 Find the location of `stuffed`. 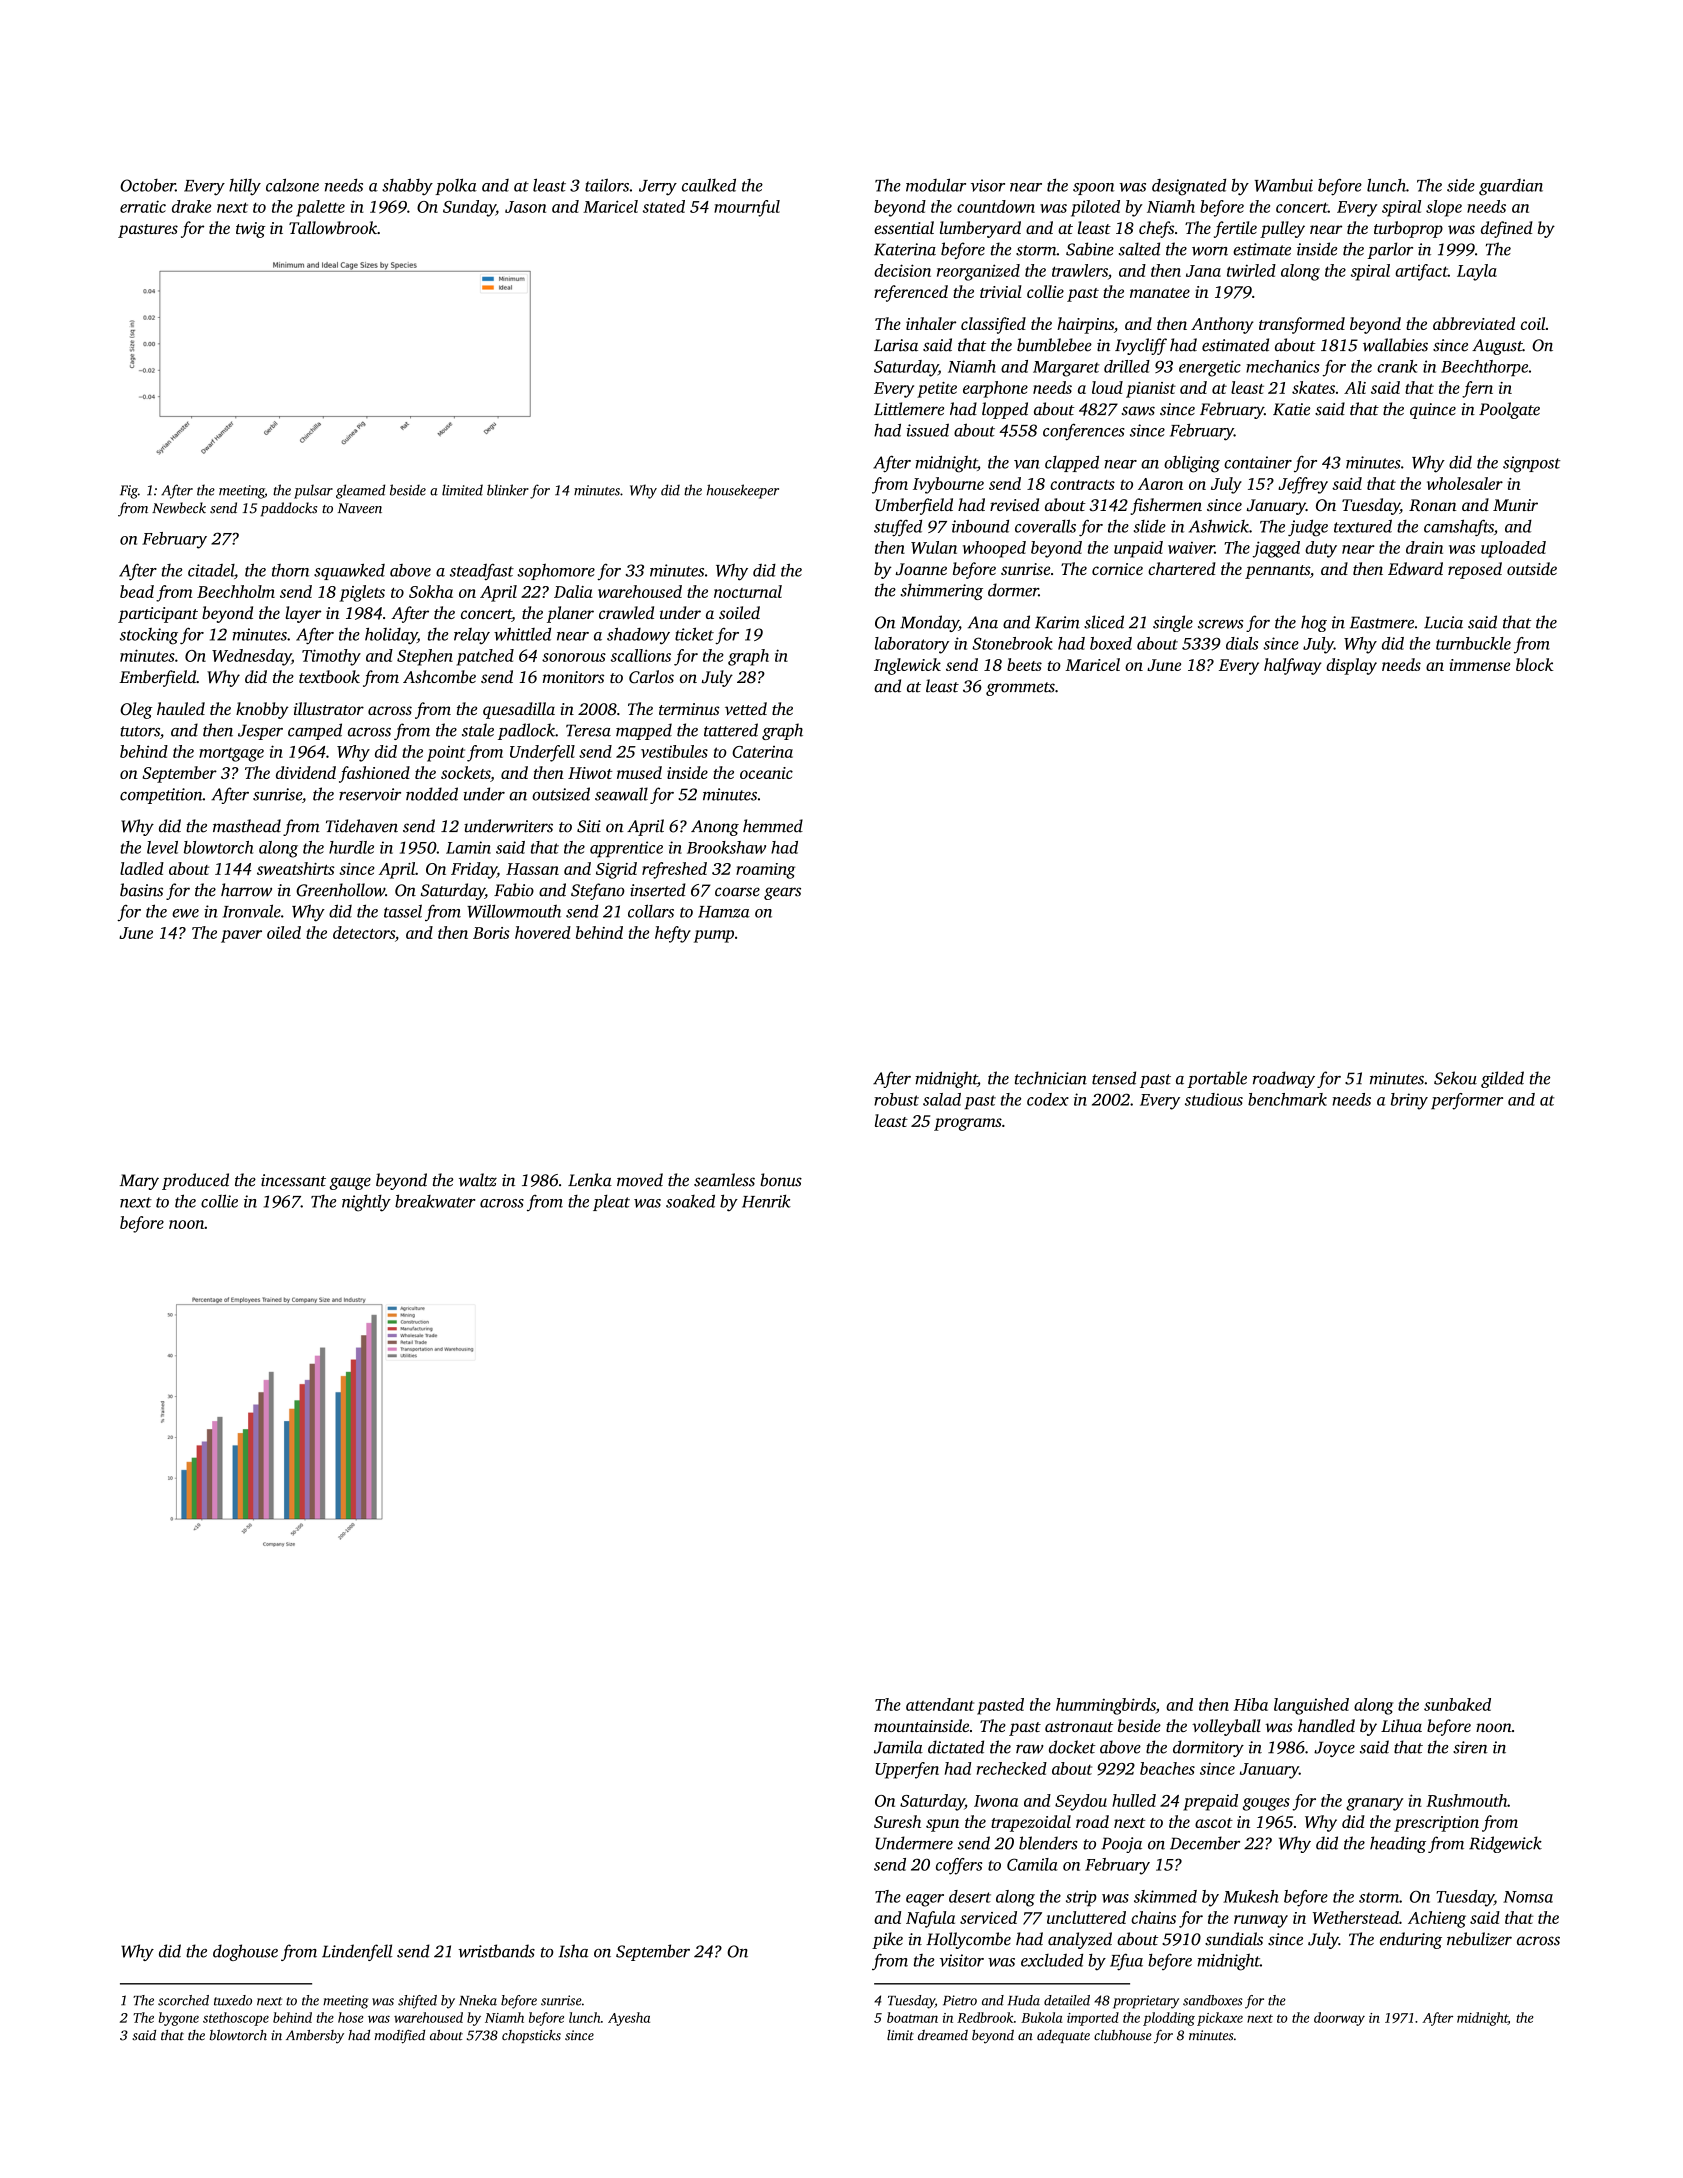

stuffed is located at coordinates (898, 528).
